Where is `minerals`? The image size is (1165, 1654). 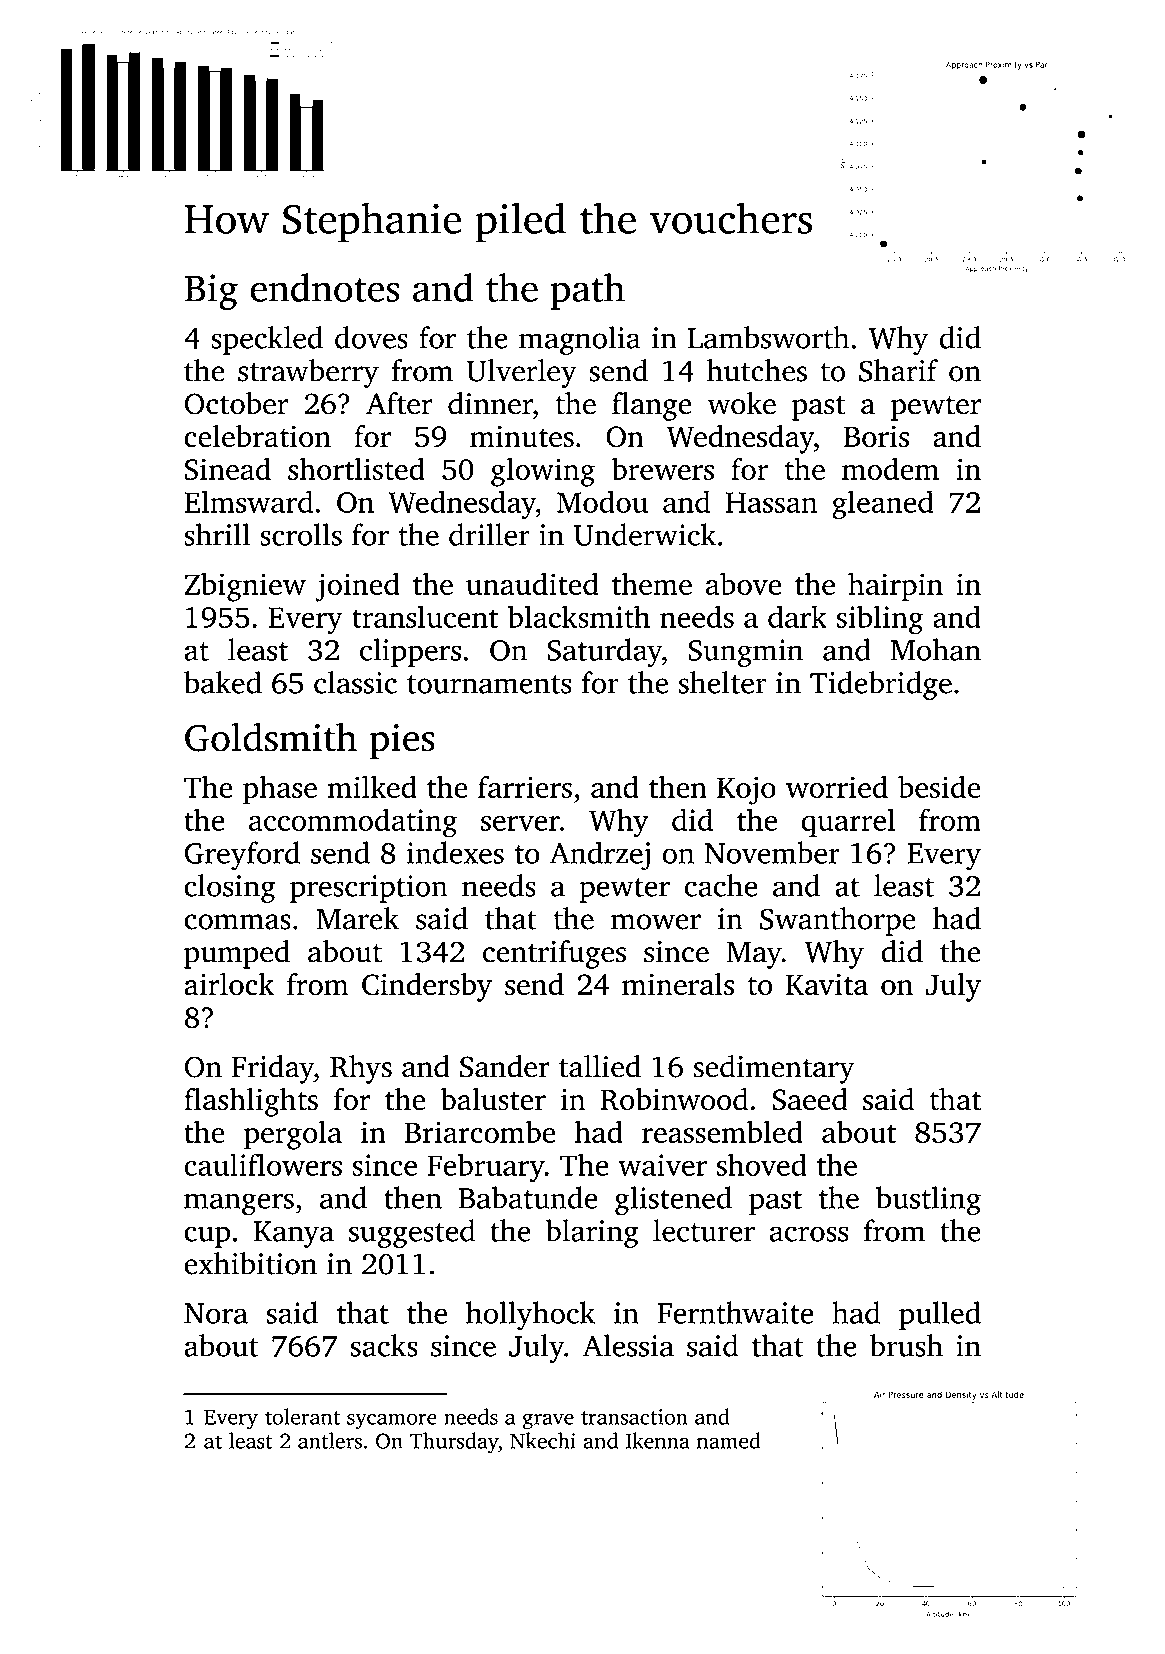
minerals is located at coordinates (678, 984).
